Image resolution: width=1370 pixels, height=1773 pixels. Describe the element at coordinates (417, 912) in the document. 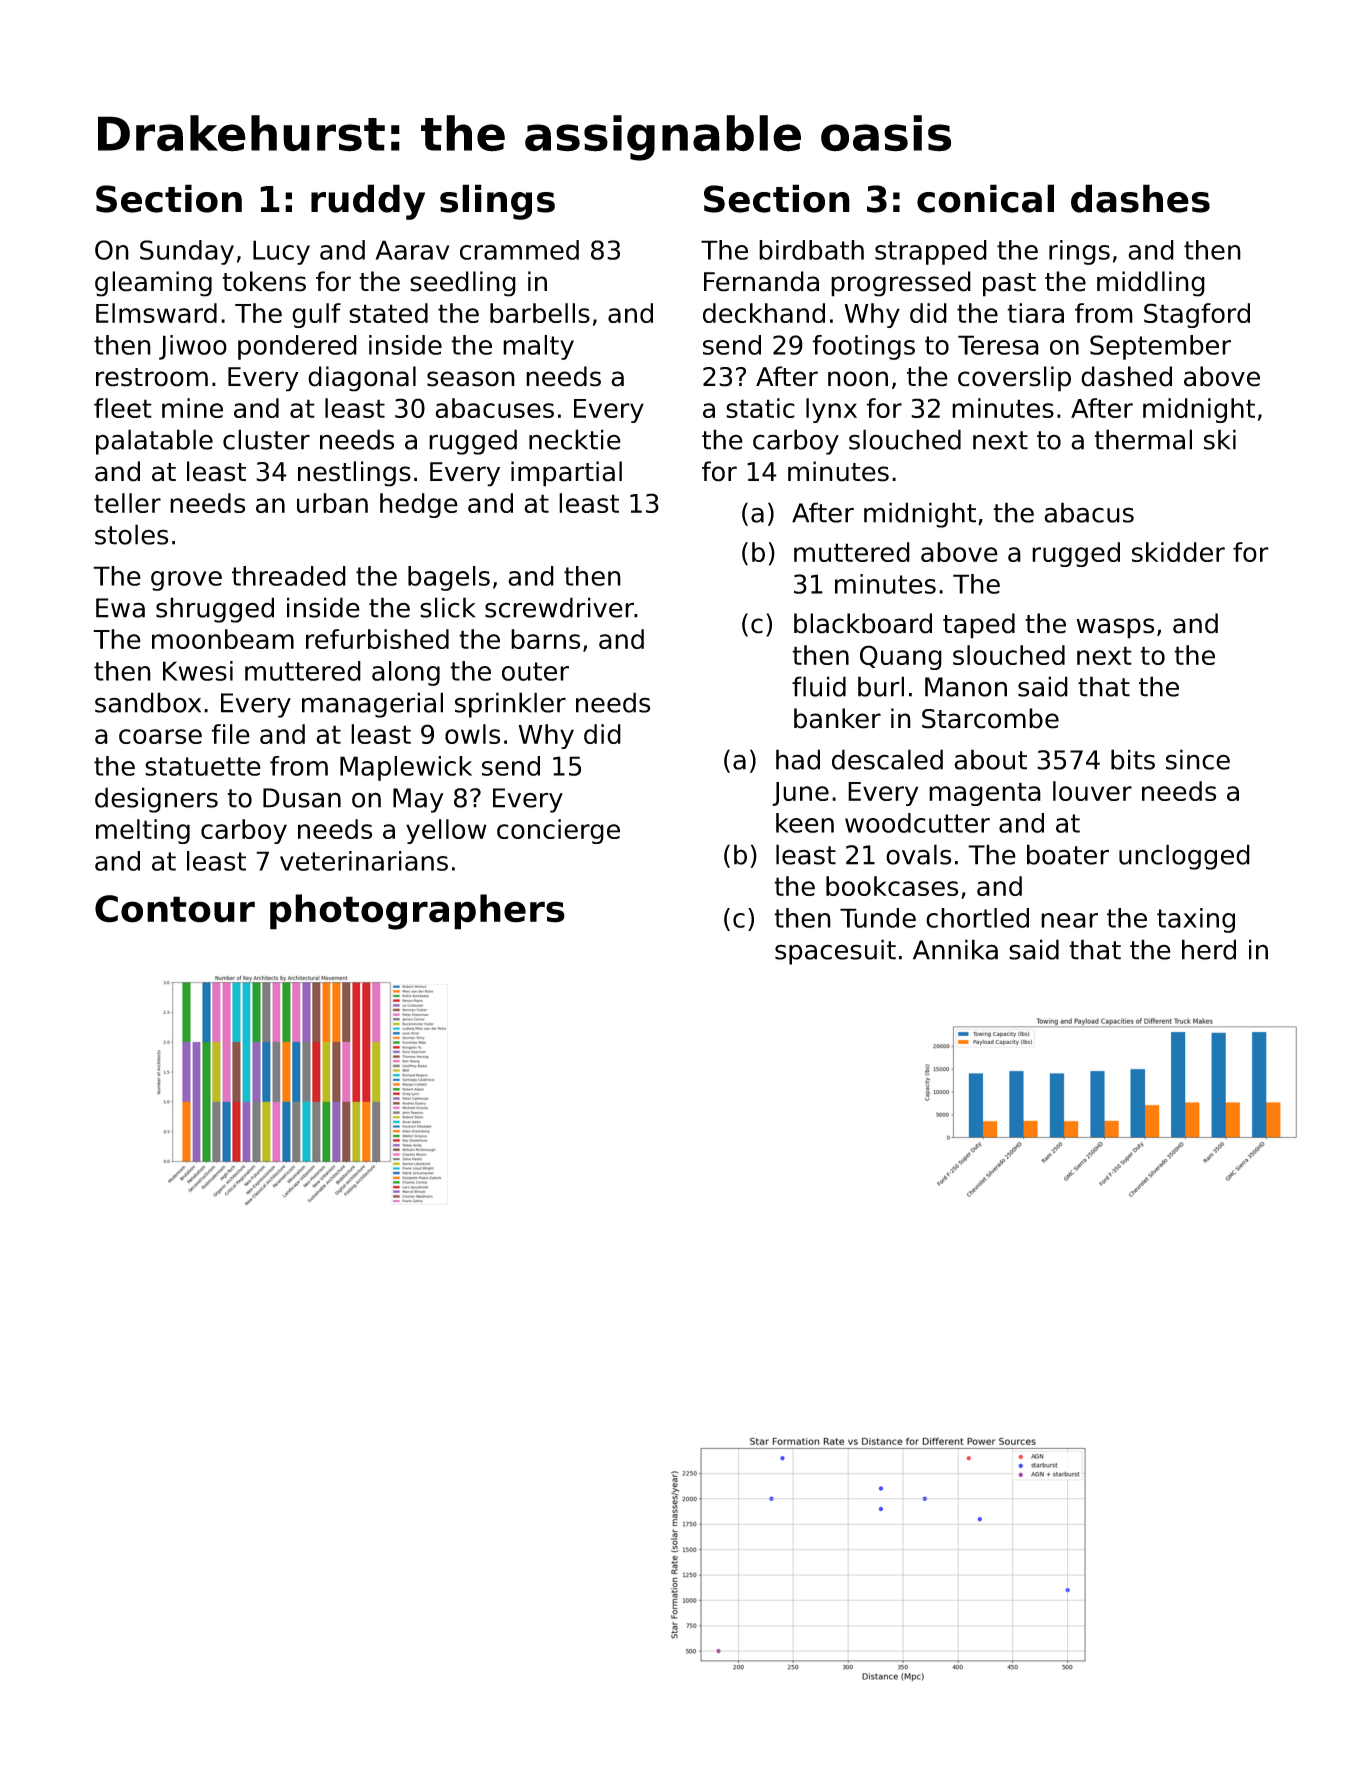

I see `photographers` at that location.
